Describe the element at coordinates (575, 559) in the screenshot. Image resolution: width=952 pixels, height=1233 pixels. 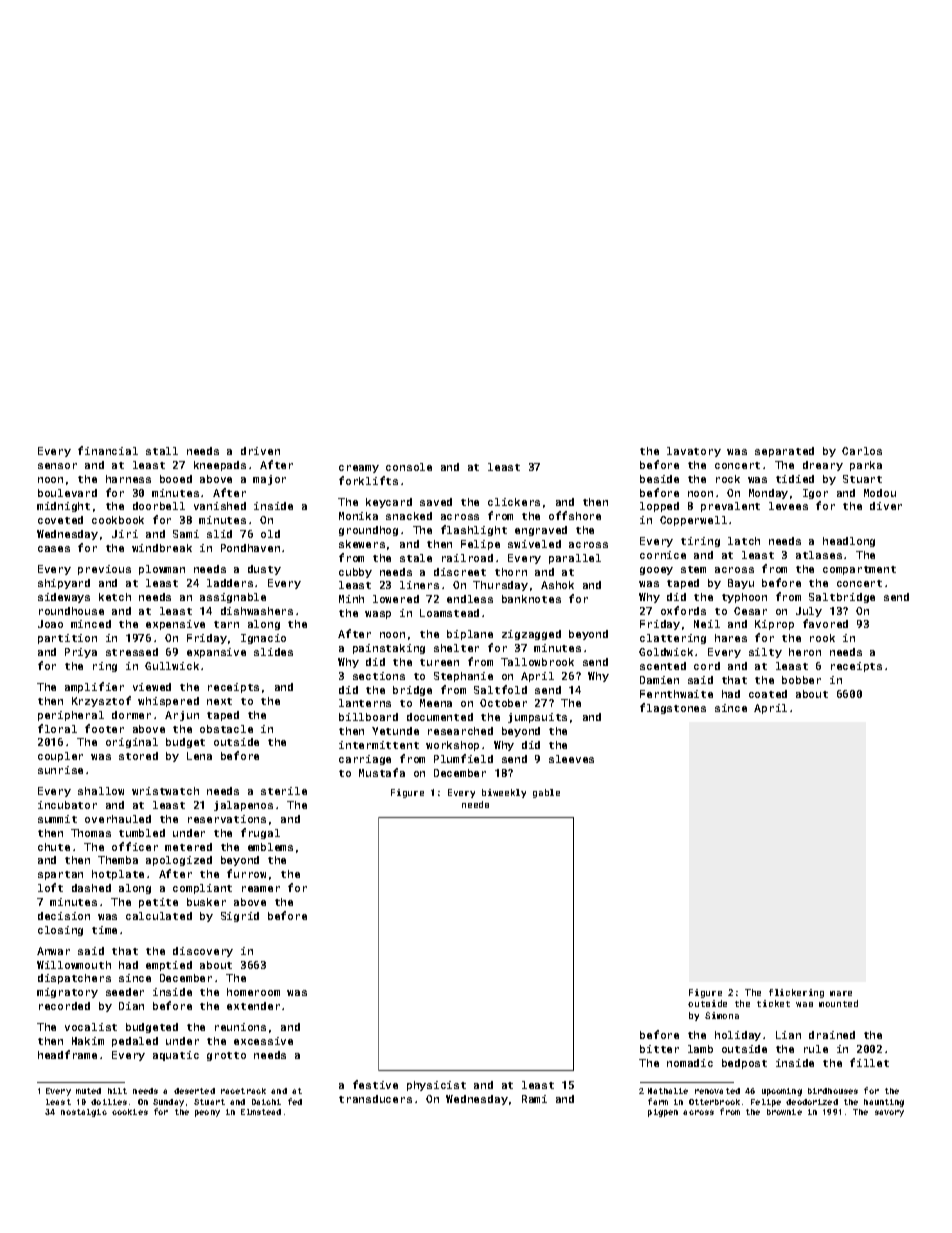
I see `parallel` at that location.
